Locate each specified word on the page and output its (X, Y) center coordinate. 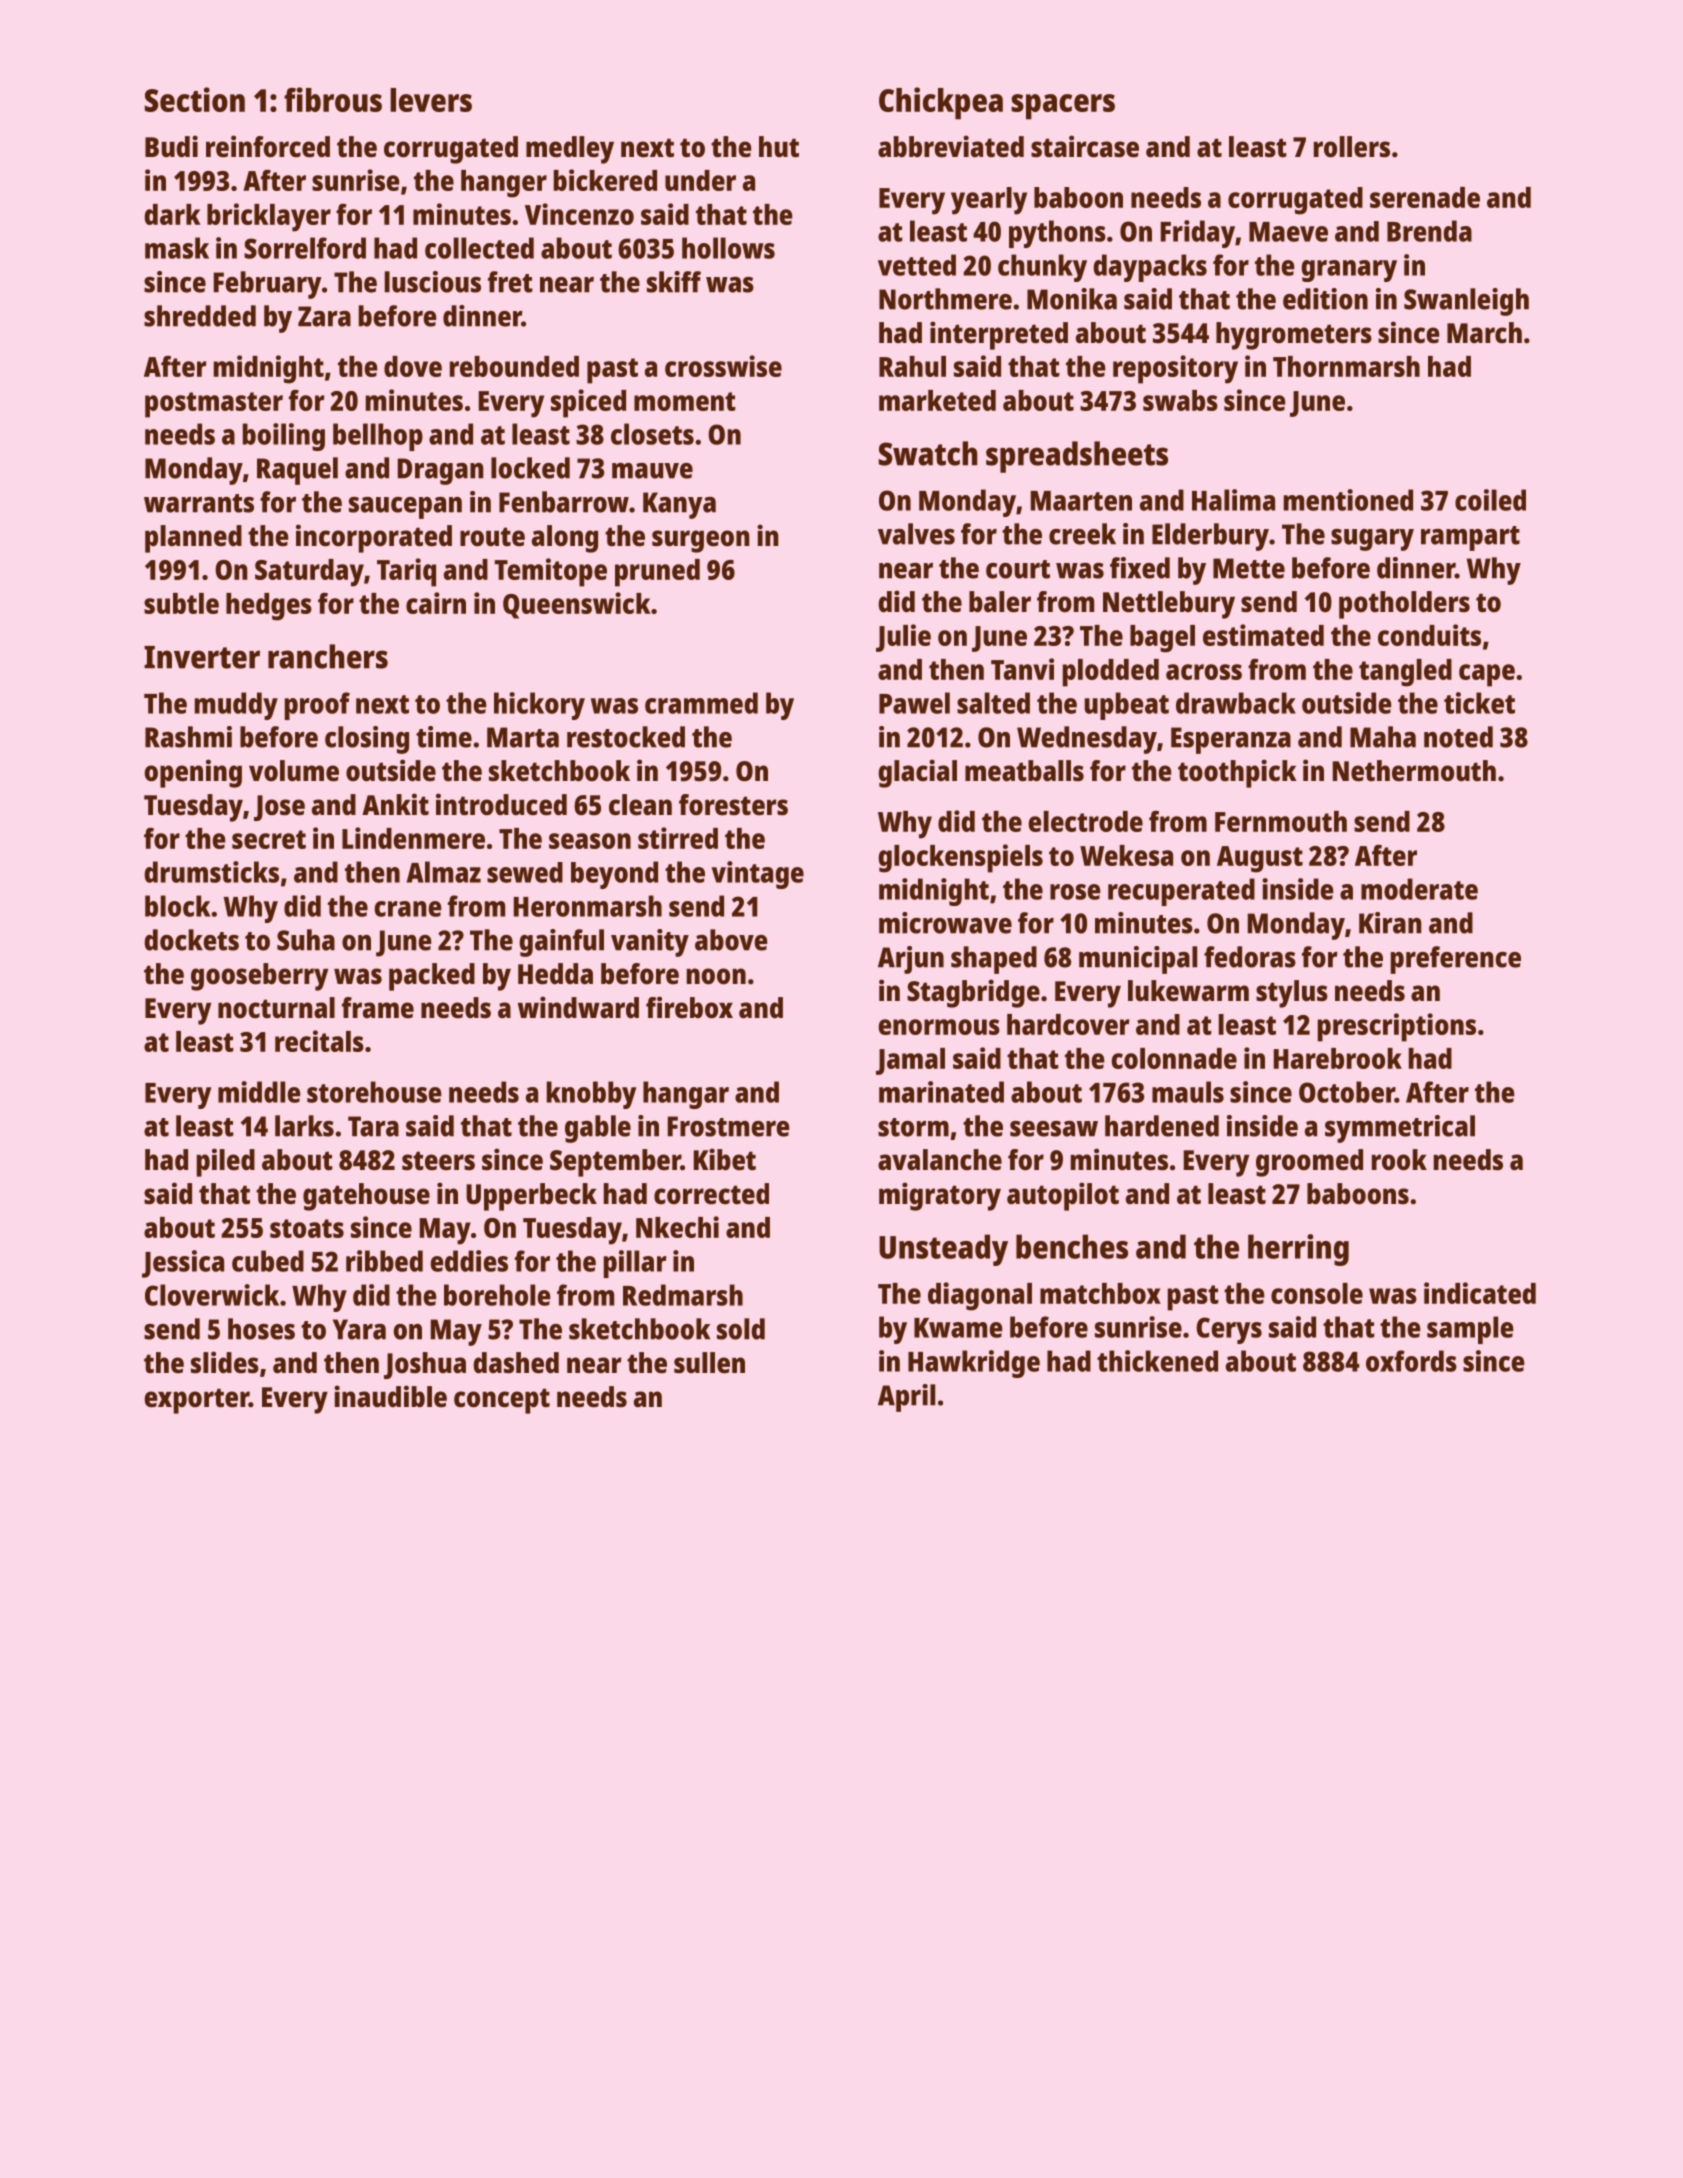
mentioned (1348, 500)
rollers (1352, 147)
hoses (261, 1329)
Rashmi (188, 737)
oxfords (1411, 1361)
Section (195, 99)
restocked (626, 737)
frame (378, 1008)
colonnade (1174, 1058)
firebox (689, 1007)
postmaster (214, 405)
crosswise (723, 366)
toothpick (1237, 773)
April (906, 1398)
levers (431, 100)
